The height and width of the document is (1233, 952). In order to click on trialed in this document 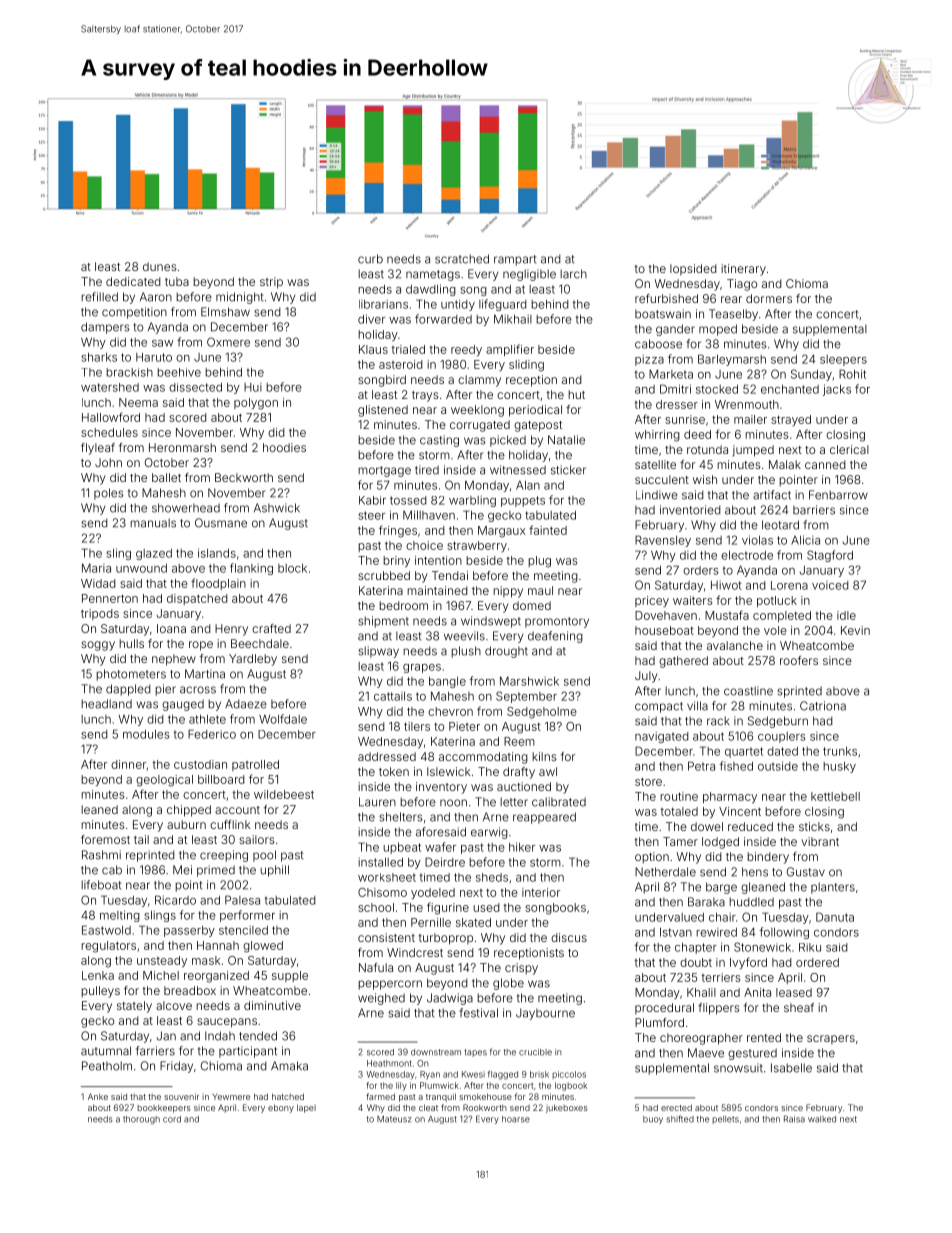, I will do `click(408, 349)`.
